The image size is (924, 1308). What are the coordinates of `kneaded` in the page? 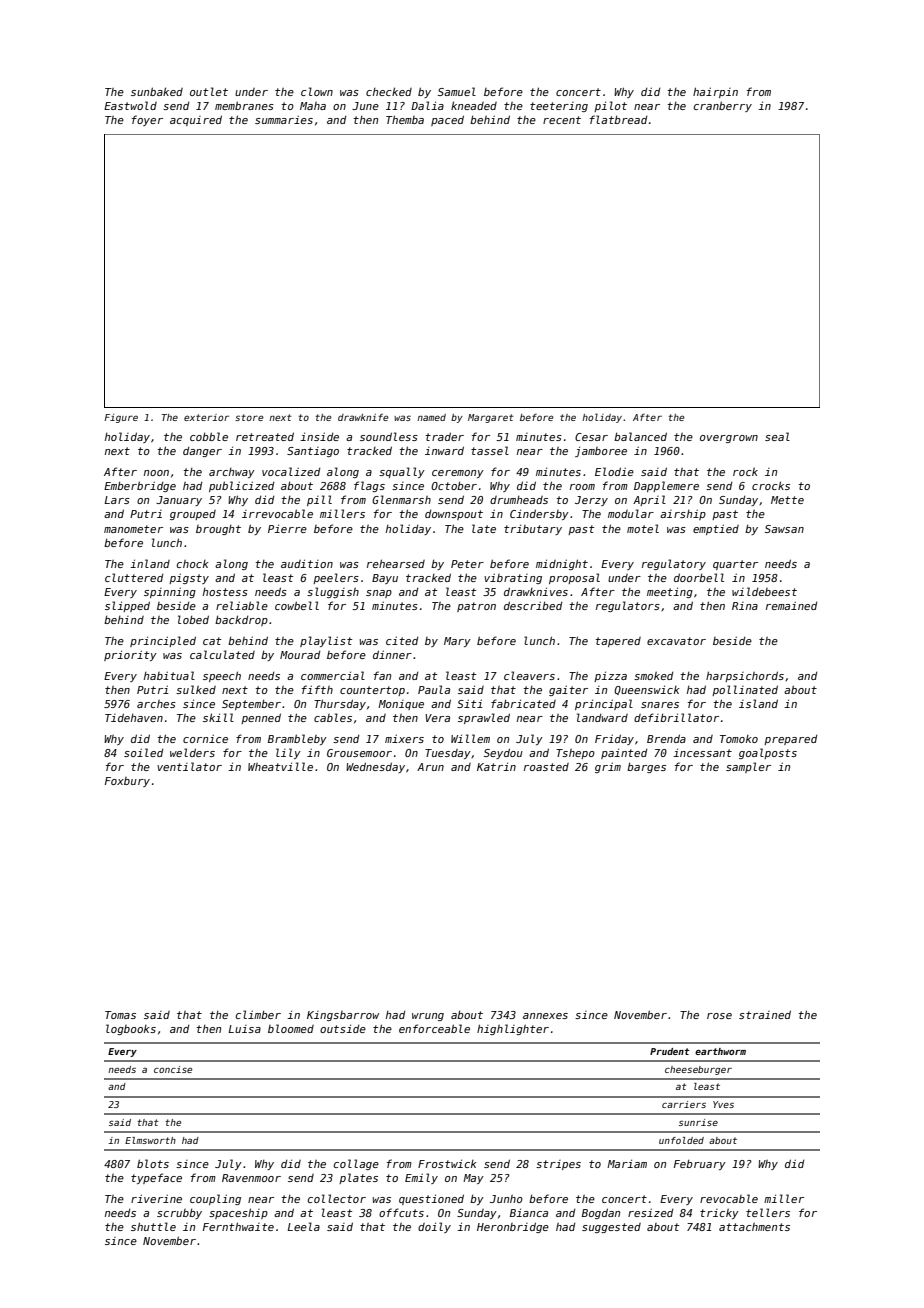 It's located at (474, 105).
